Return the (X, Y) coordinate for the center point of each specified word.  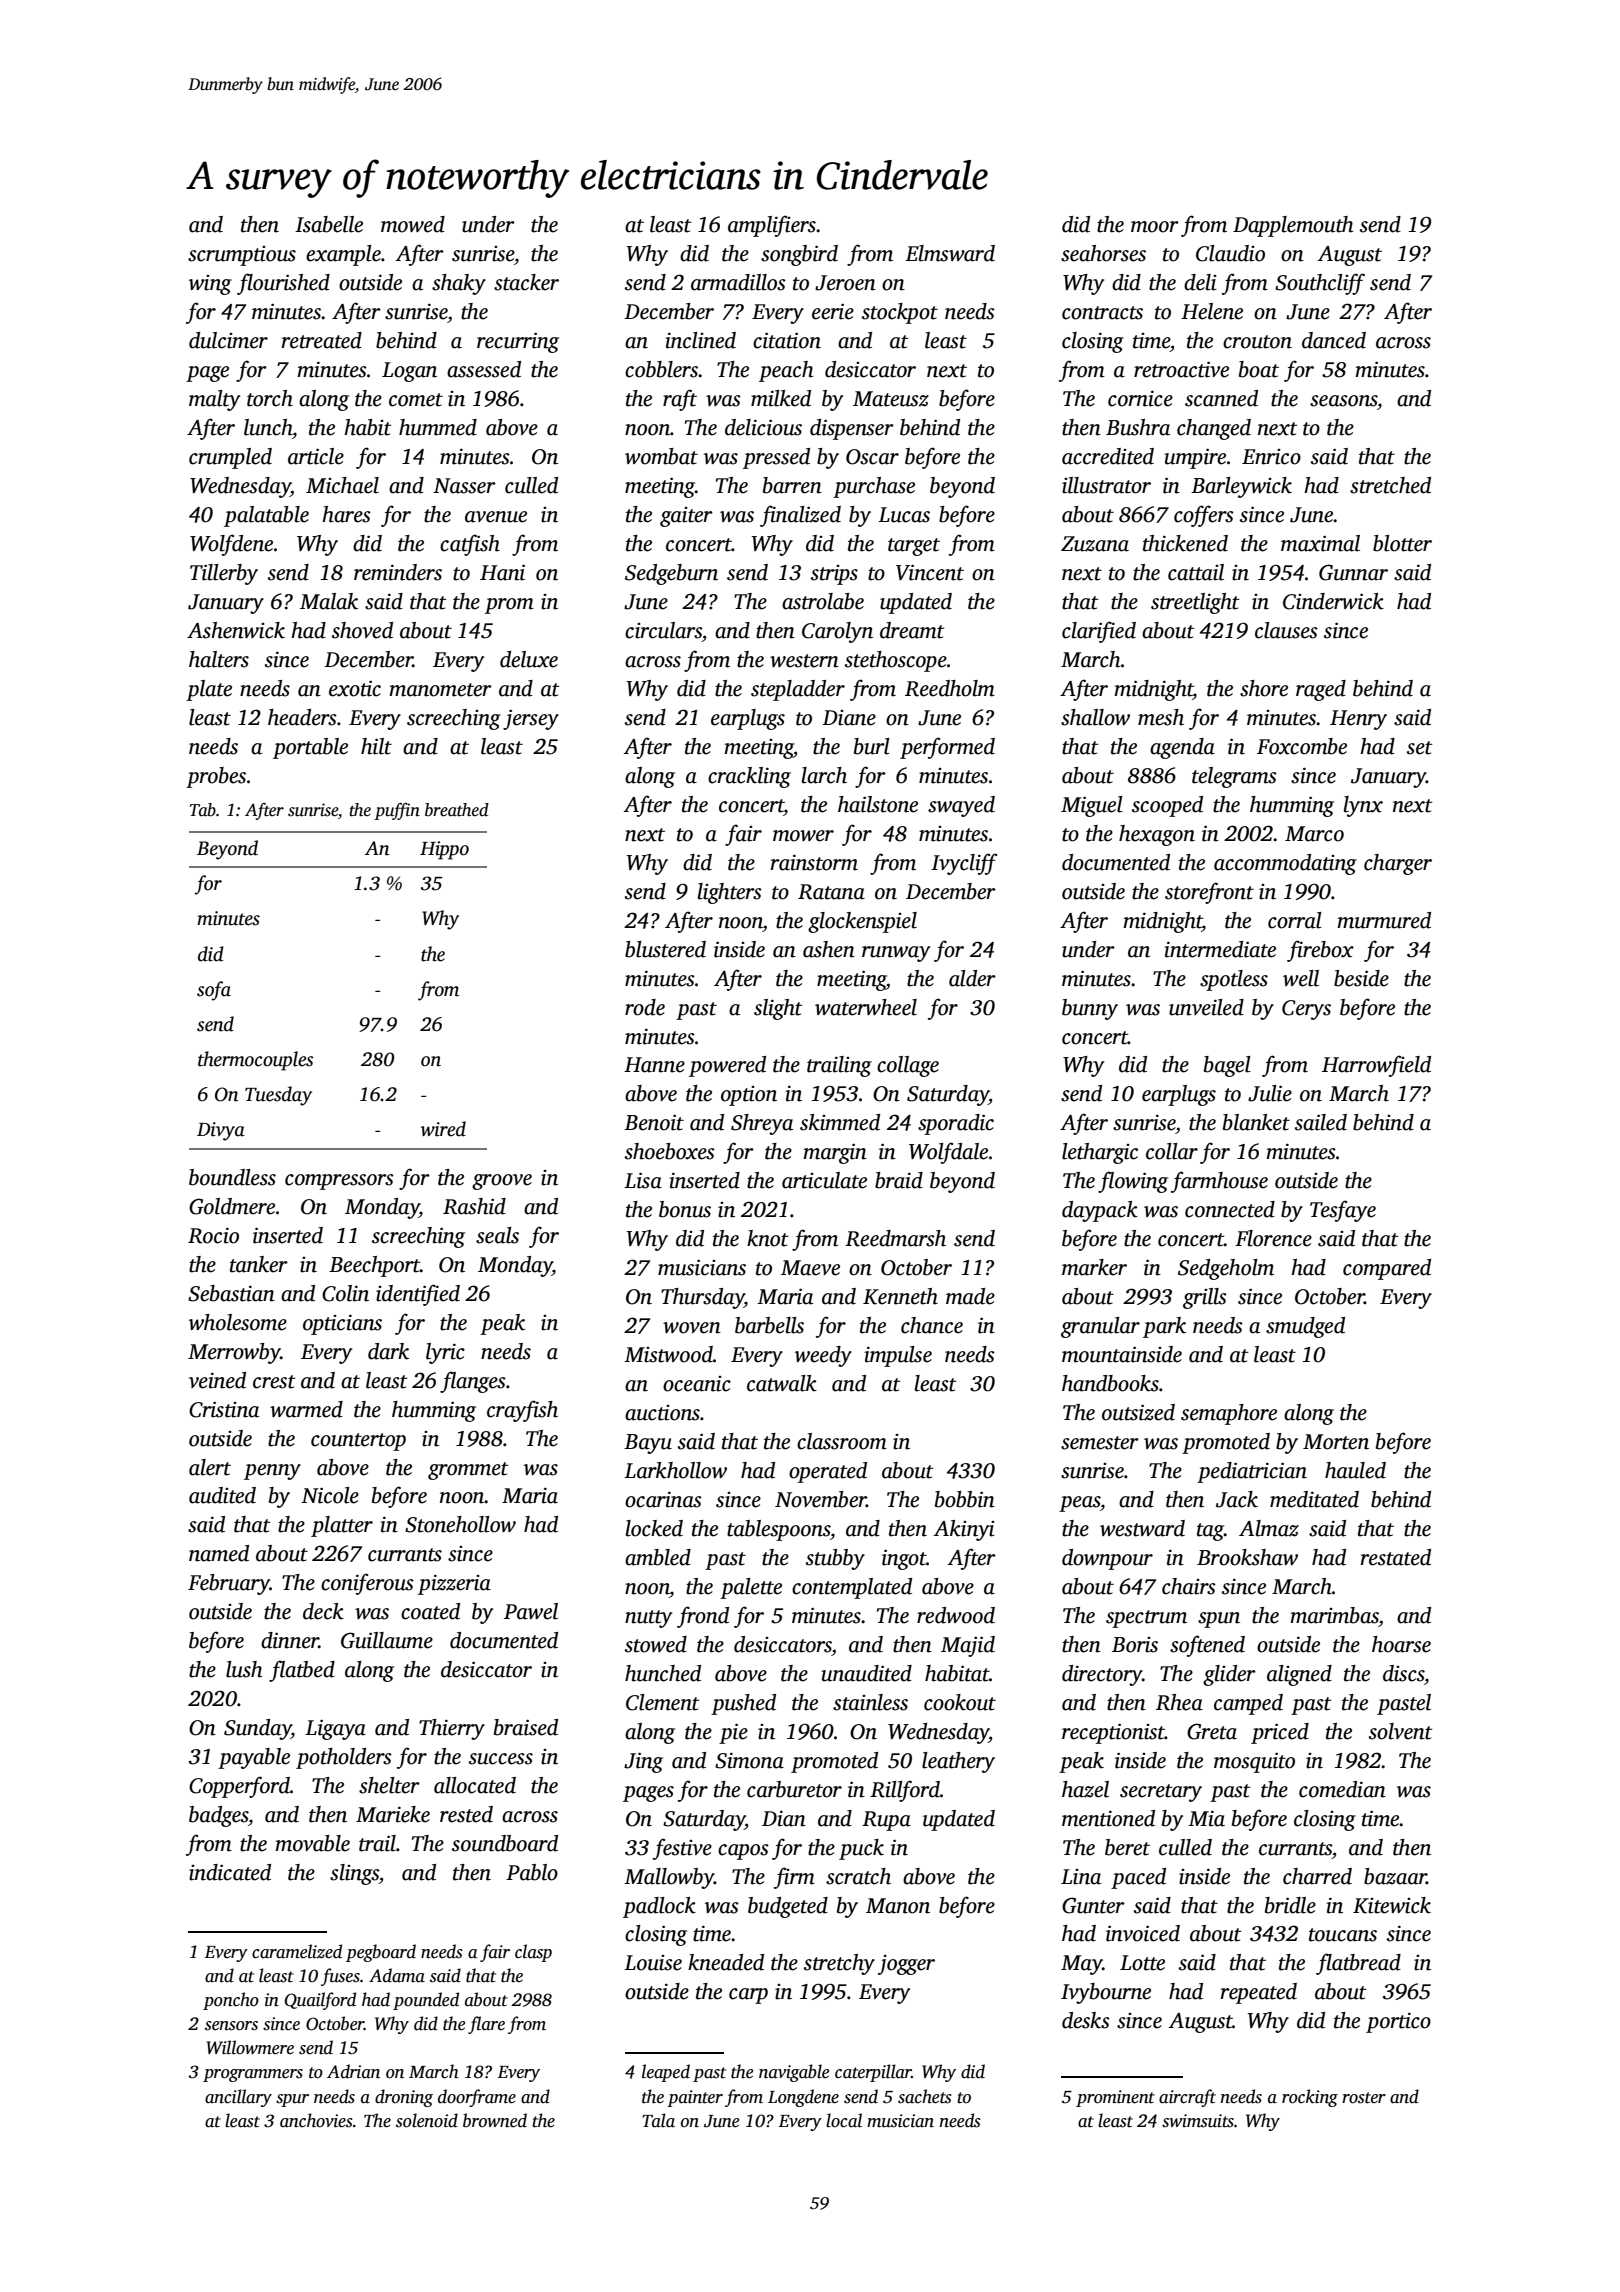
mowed (413, 224)
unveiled (1206, 1007)
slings (354, 1874)
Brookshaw (1247, 1557)
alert (210, 1467)
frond (703, 1617)
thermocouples (255, 1061)
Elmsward (950, 253)
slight (778, 1009)
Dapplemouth (1293, 226)
